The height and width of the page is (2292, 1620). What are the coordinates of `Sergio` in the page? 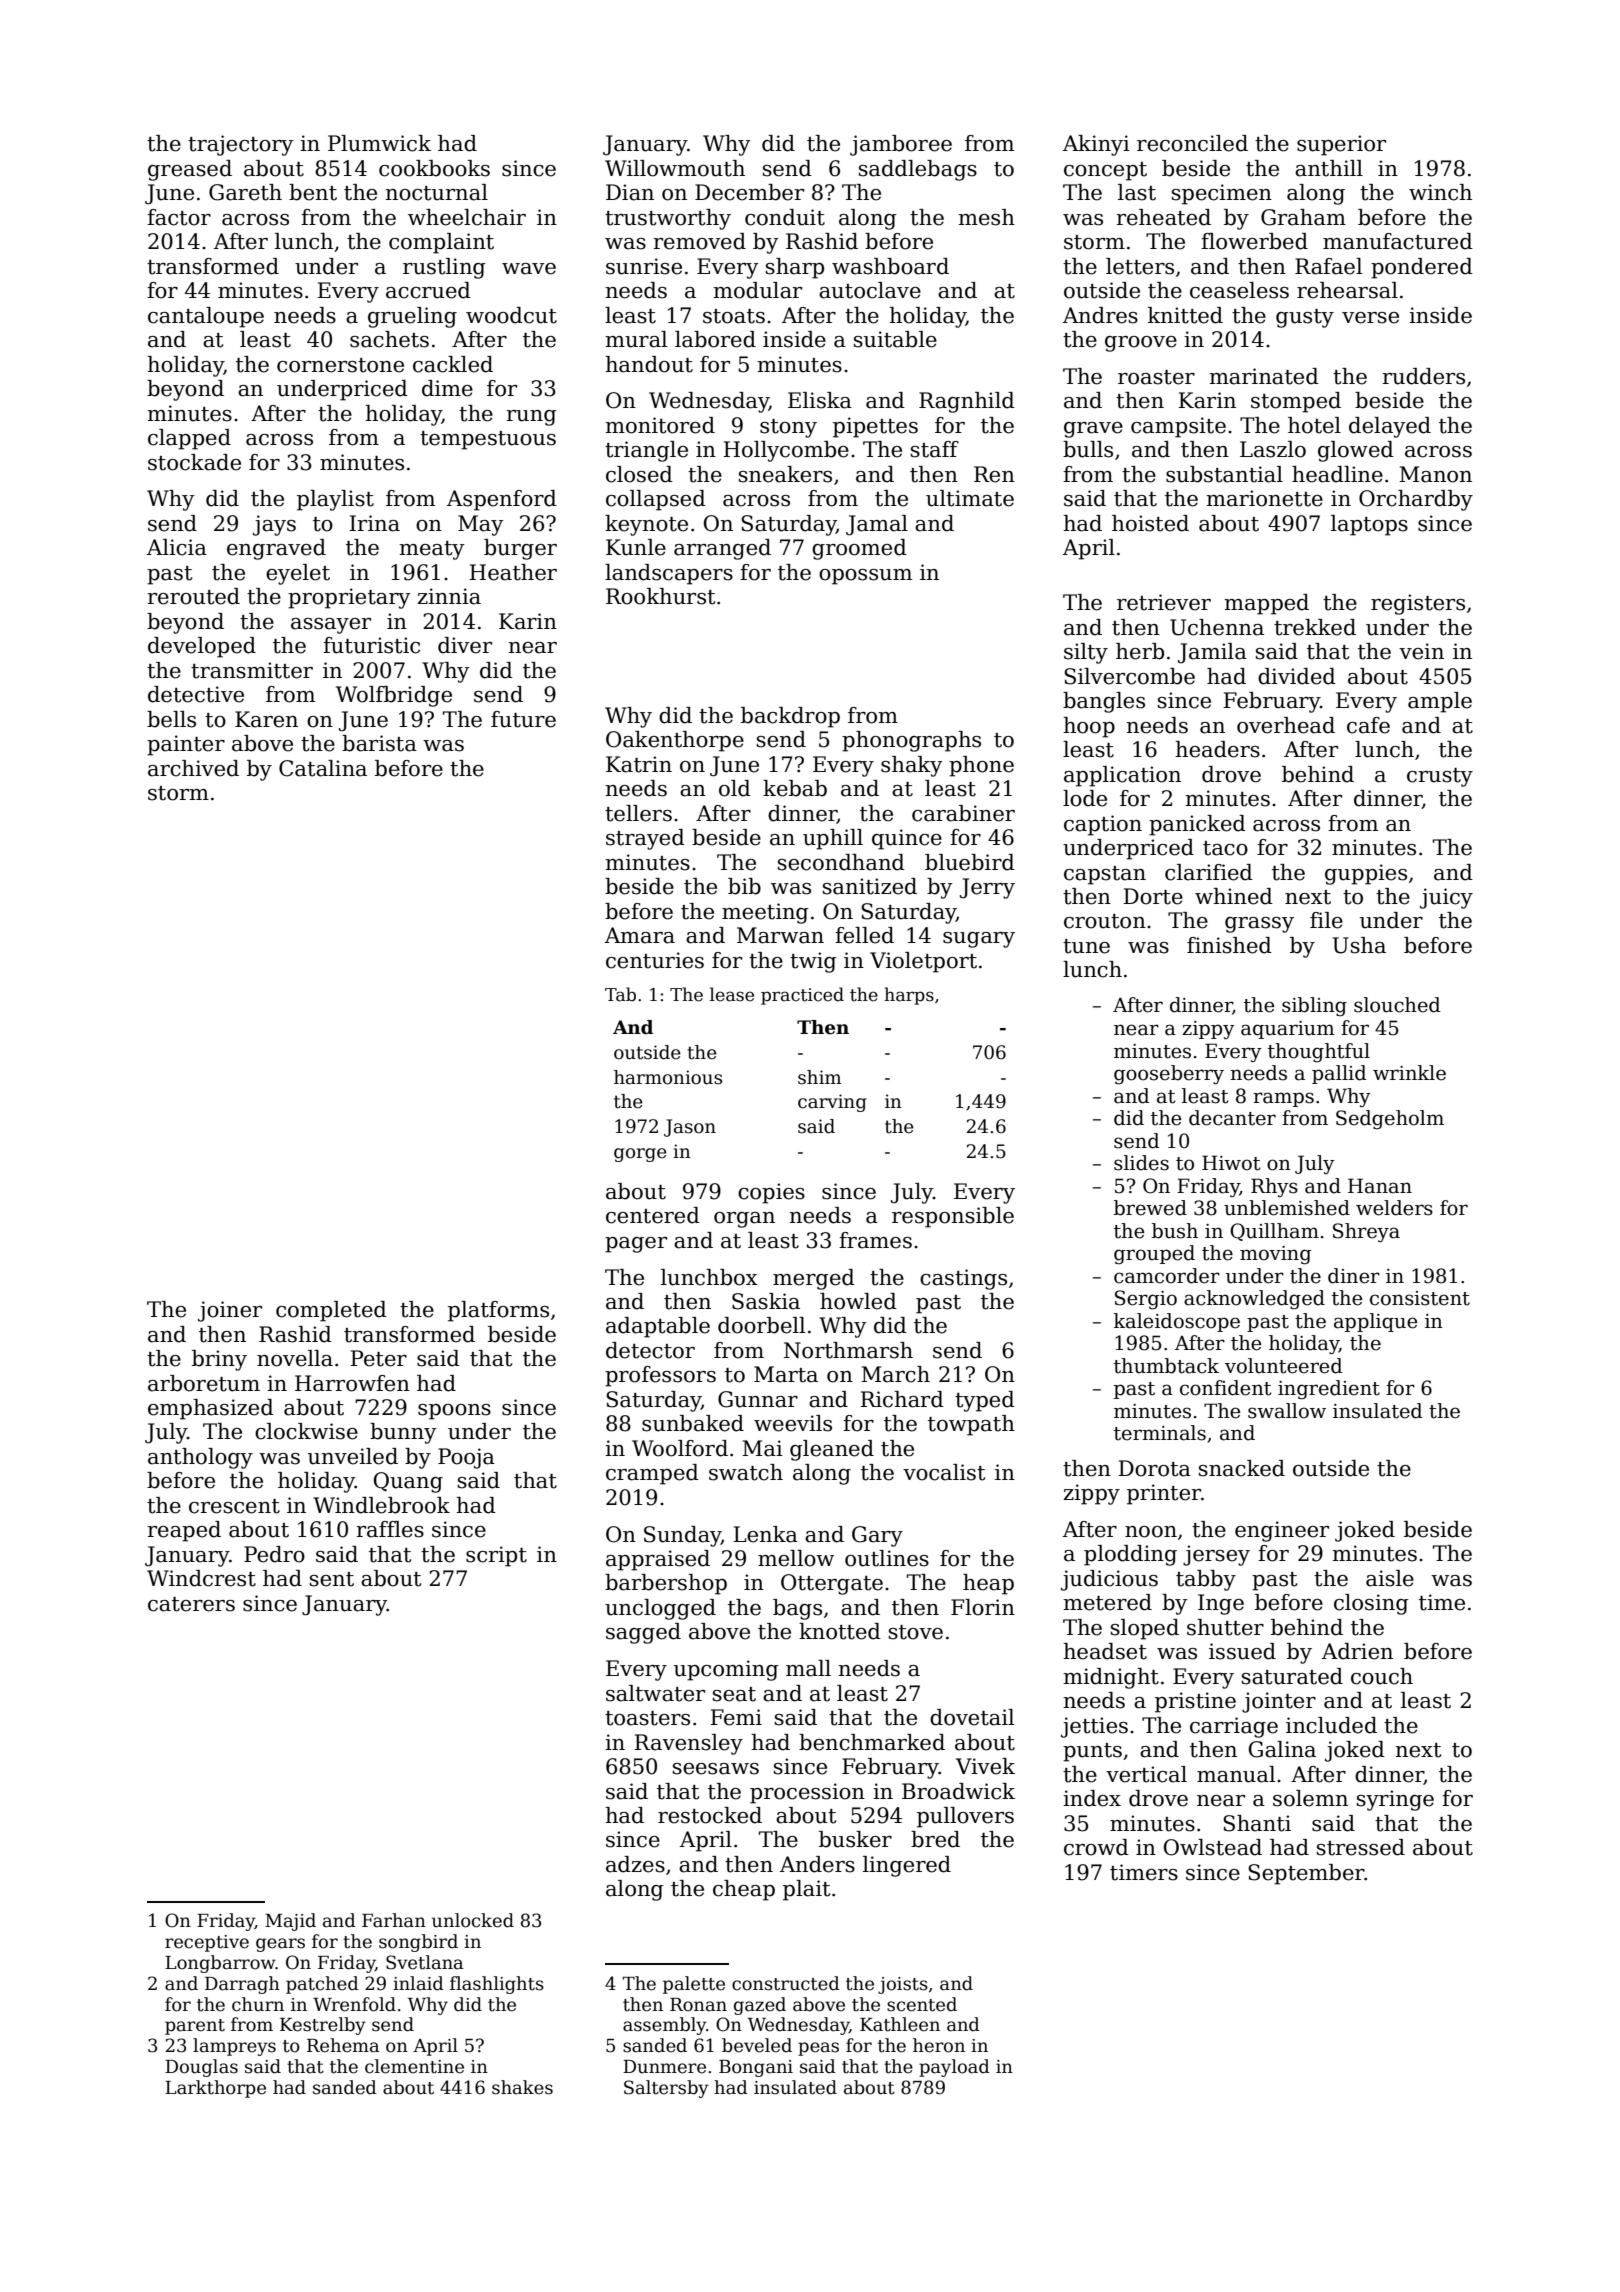 It's located at (1146, 1300).
